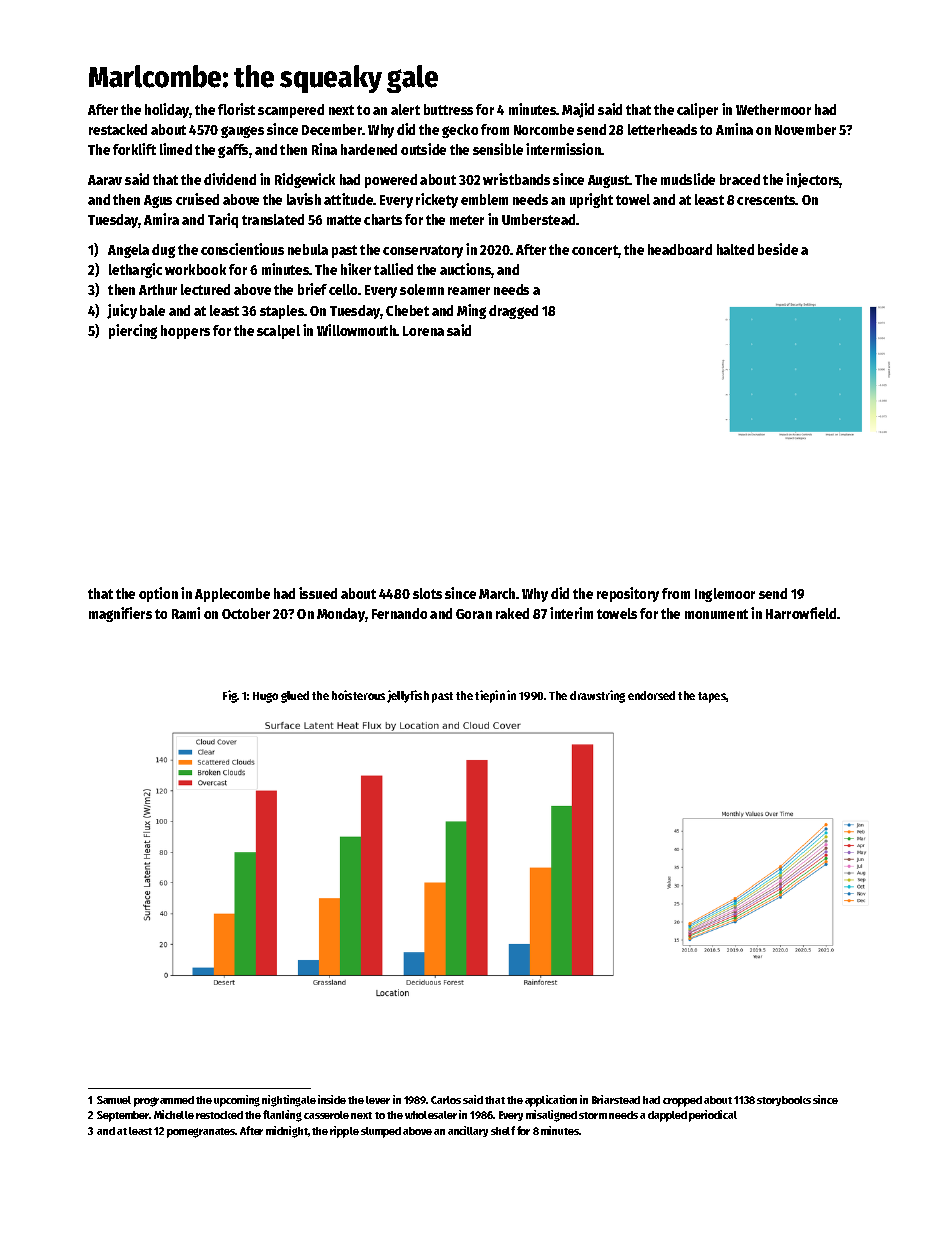 The width and height of the page is (952, 1233). I want to click on Fernando, so click(399, 613).
